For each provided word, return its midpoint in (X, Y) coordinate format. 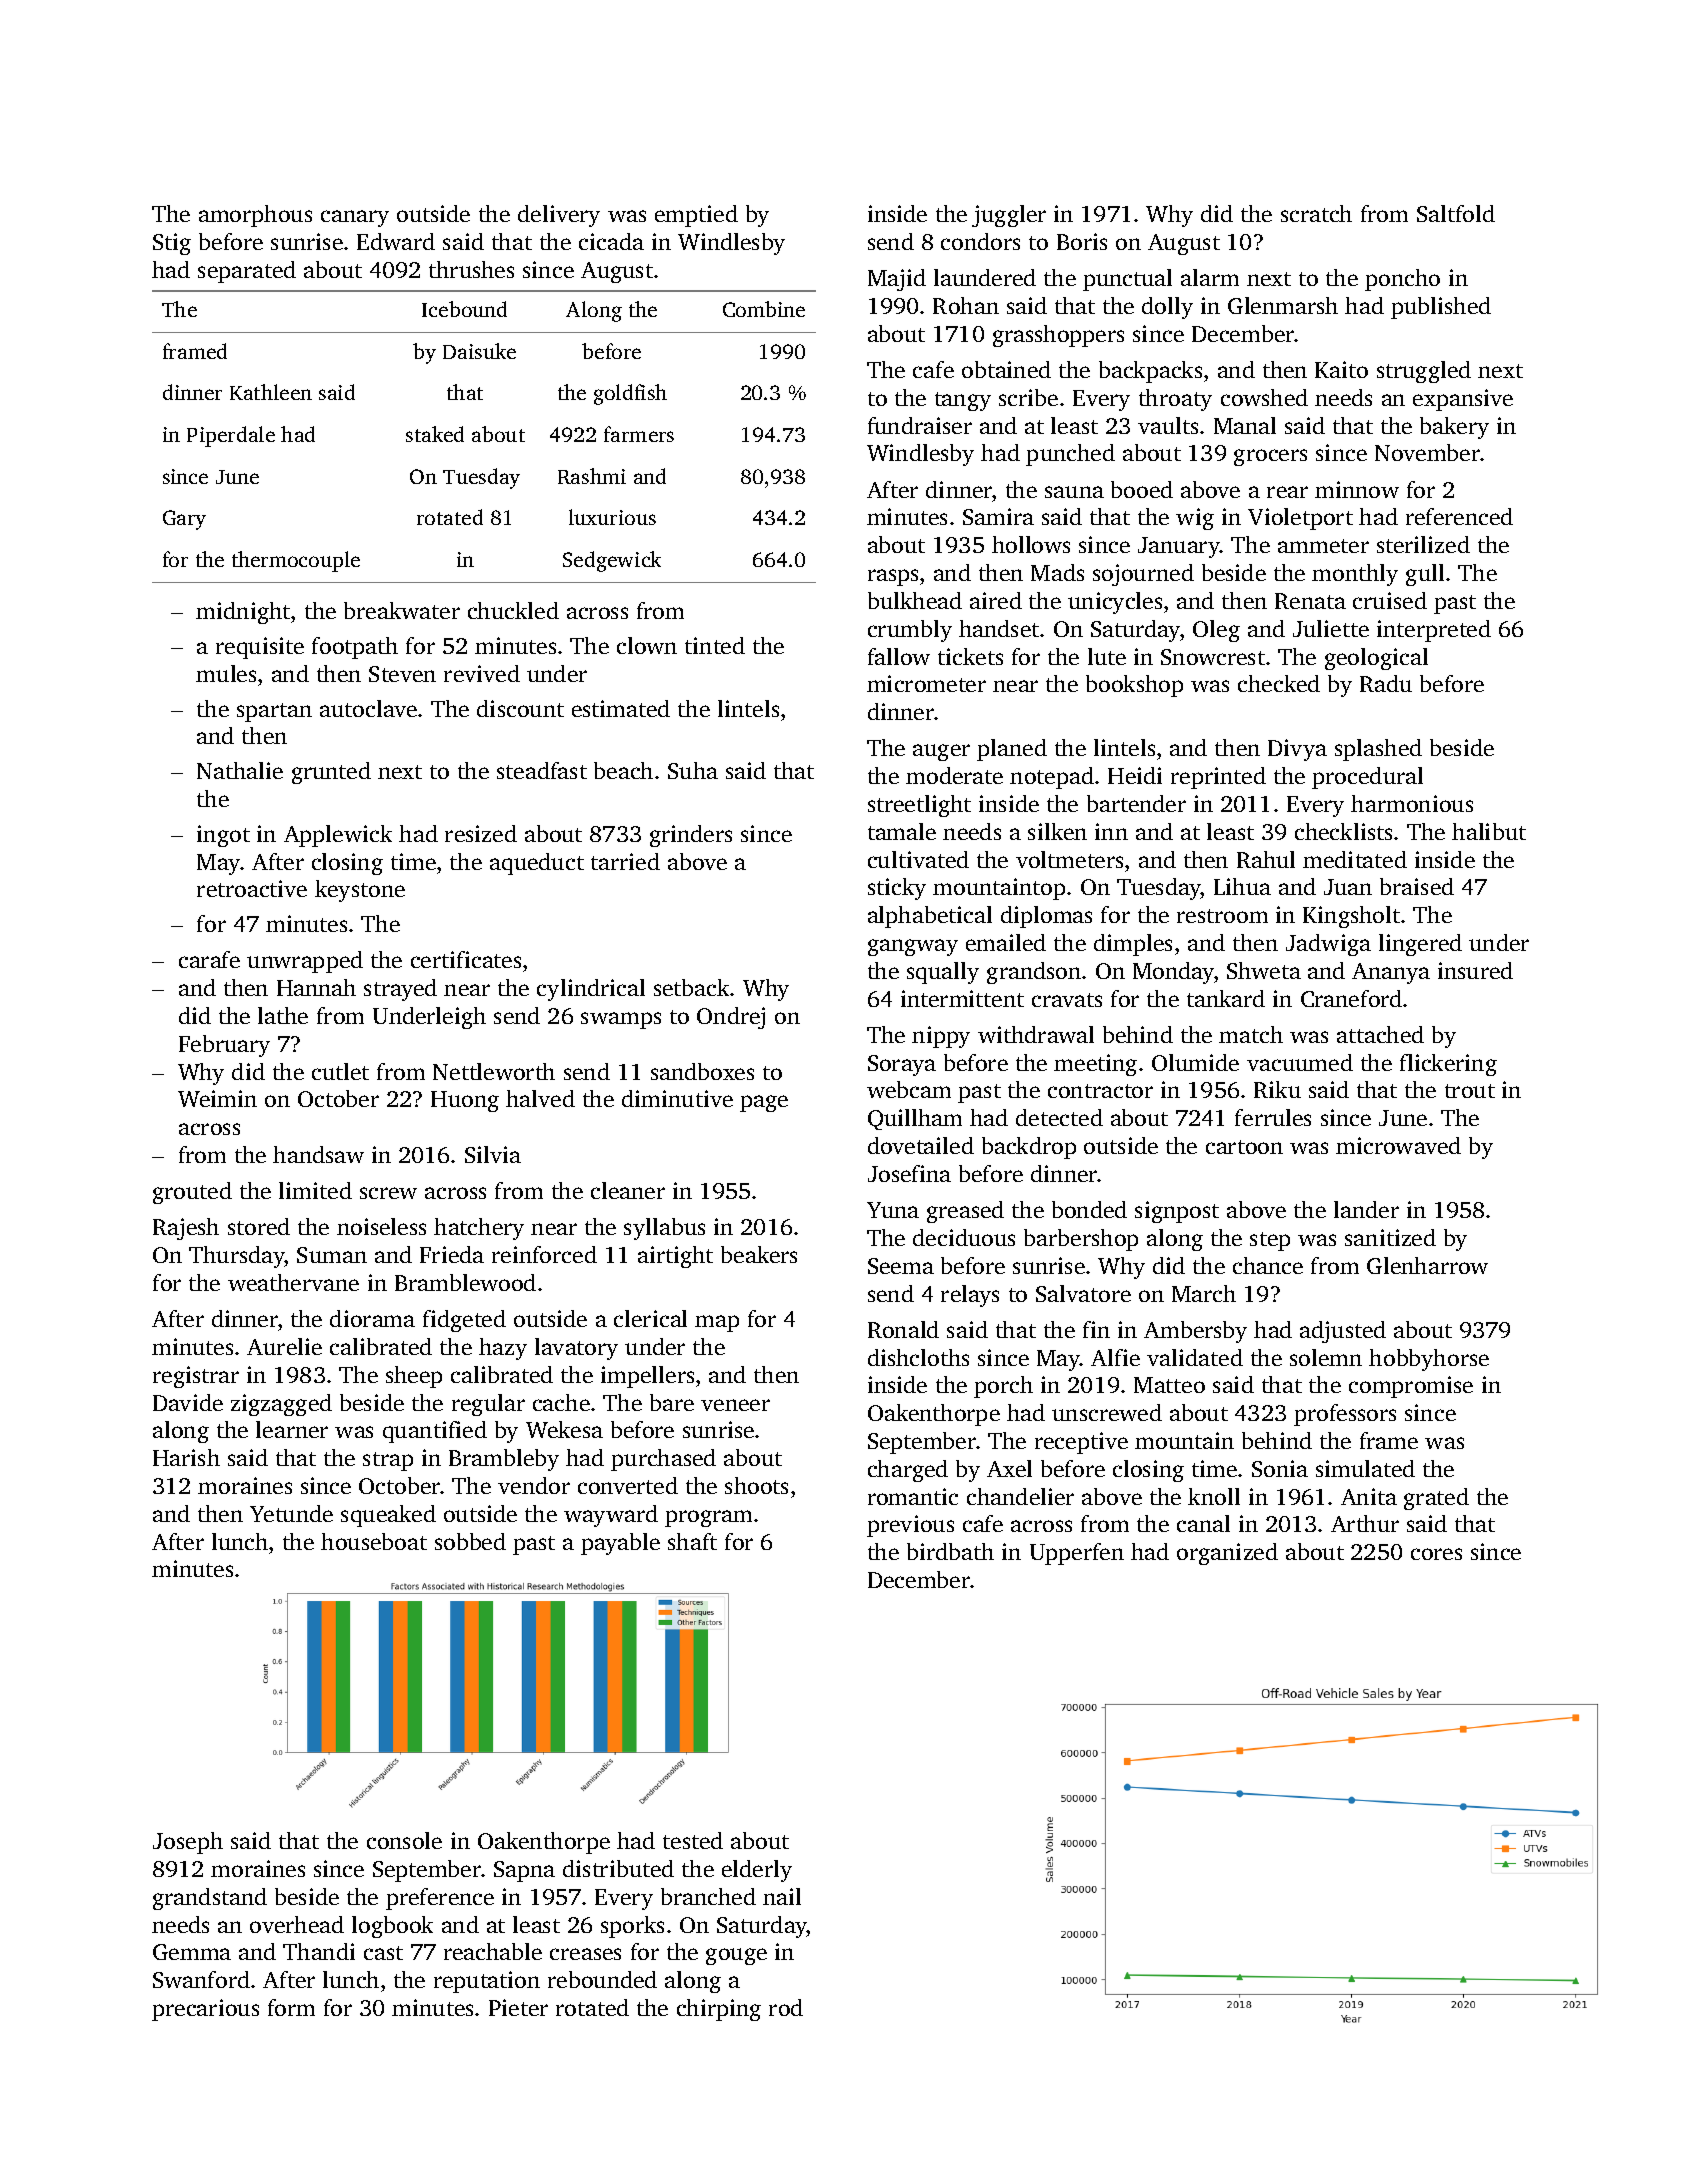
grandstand (210, 1899)
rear (1287, 492)
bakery (1454, 428)
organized (1227, 1554)
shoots (756, 1485)
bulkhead (915, 600)
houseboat (374, 1541)
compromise (1411, 1387)
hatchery (479, 1229)
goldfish (630, 394)
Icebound (464, 309)
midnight (243, 613)
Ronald (903, 1329)
